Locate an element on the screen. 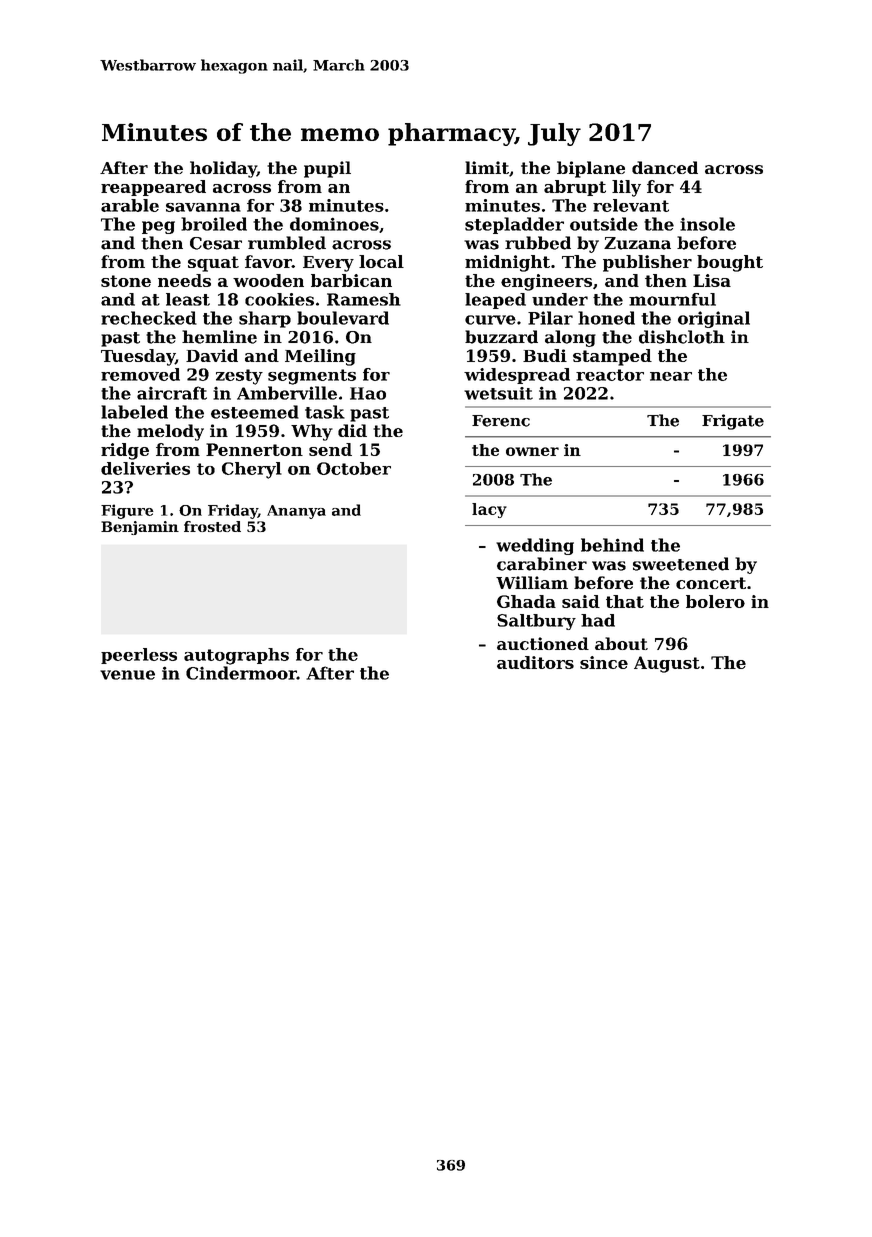  under is located at coordinates (560, 299).
